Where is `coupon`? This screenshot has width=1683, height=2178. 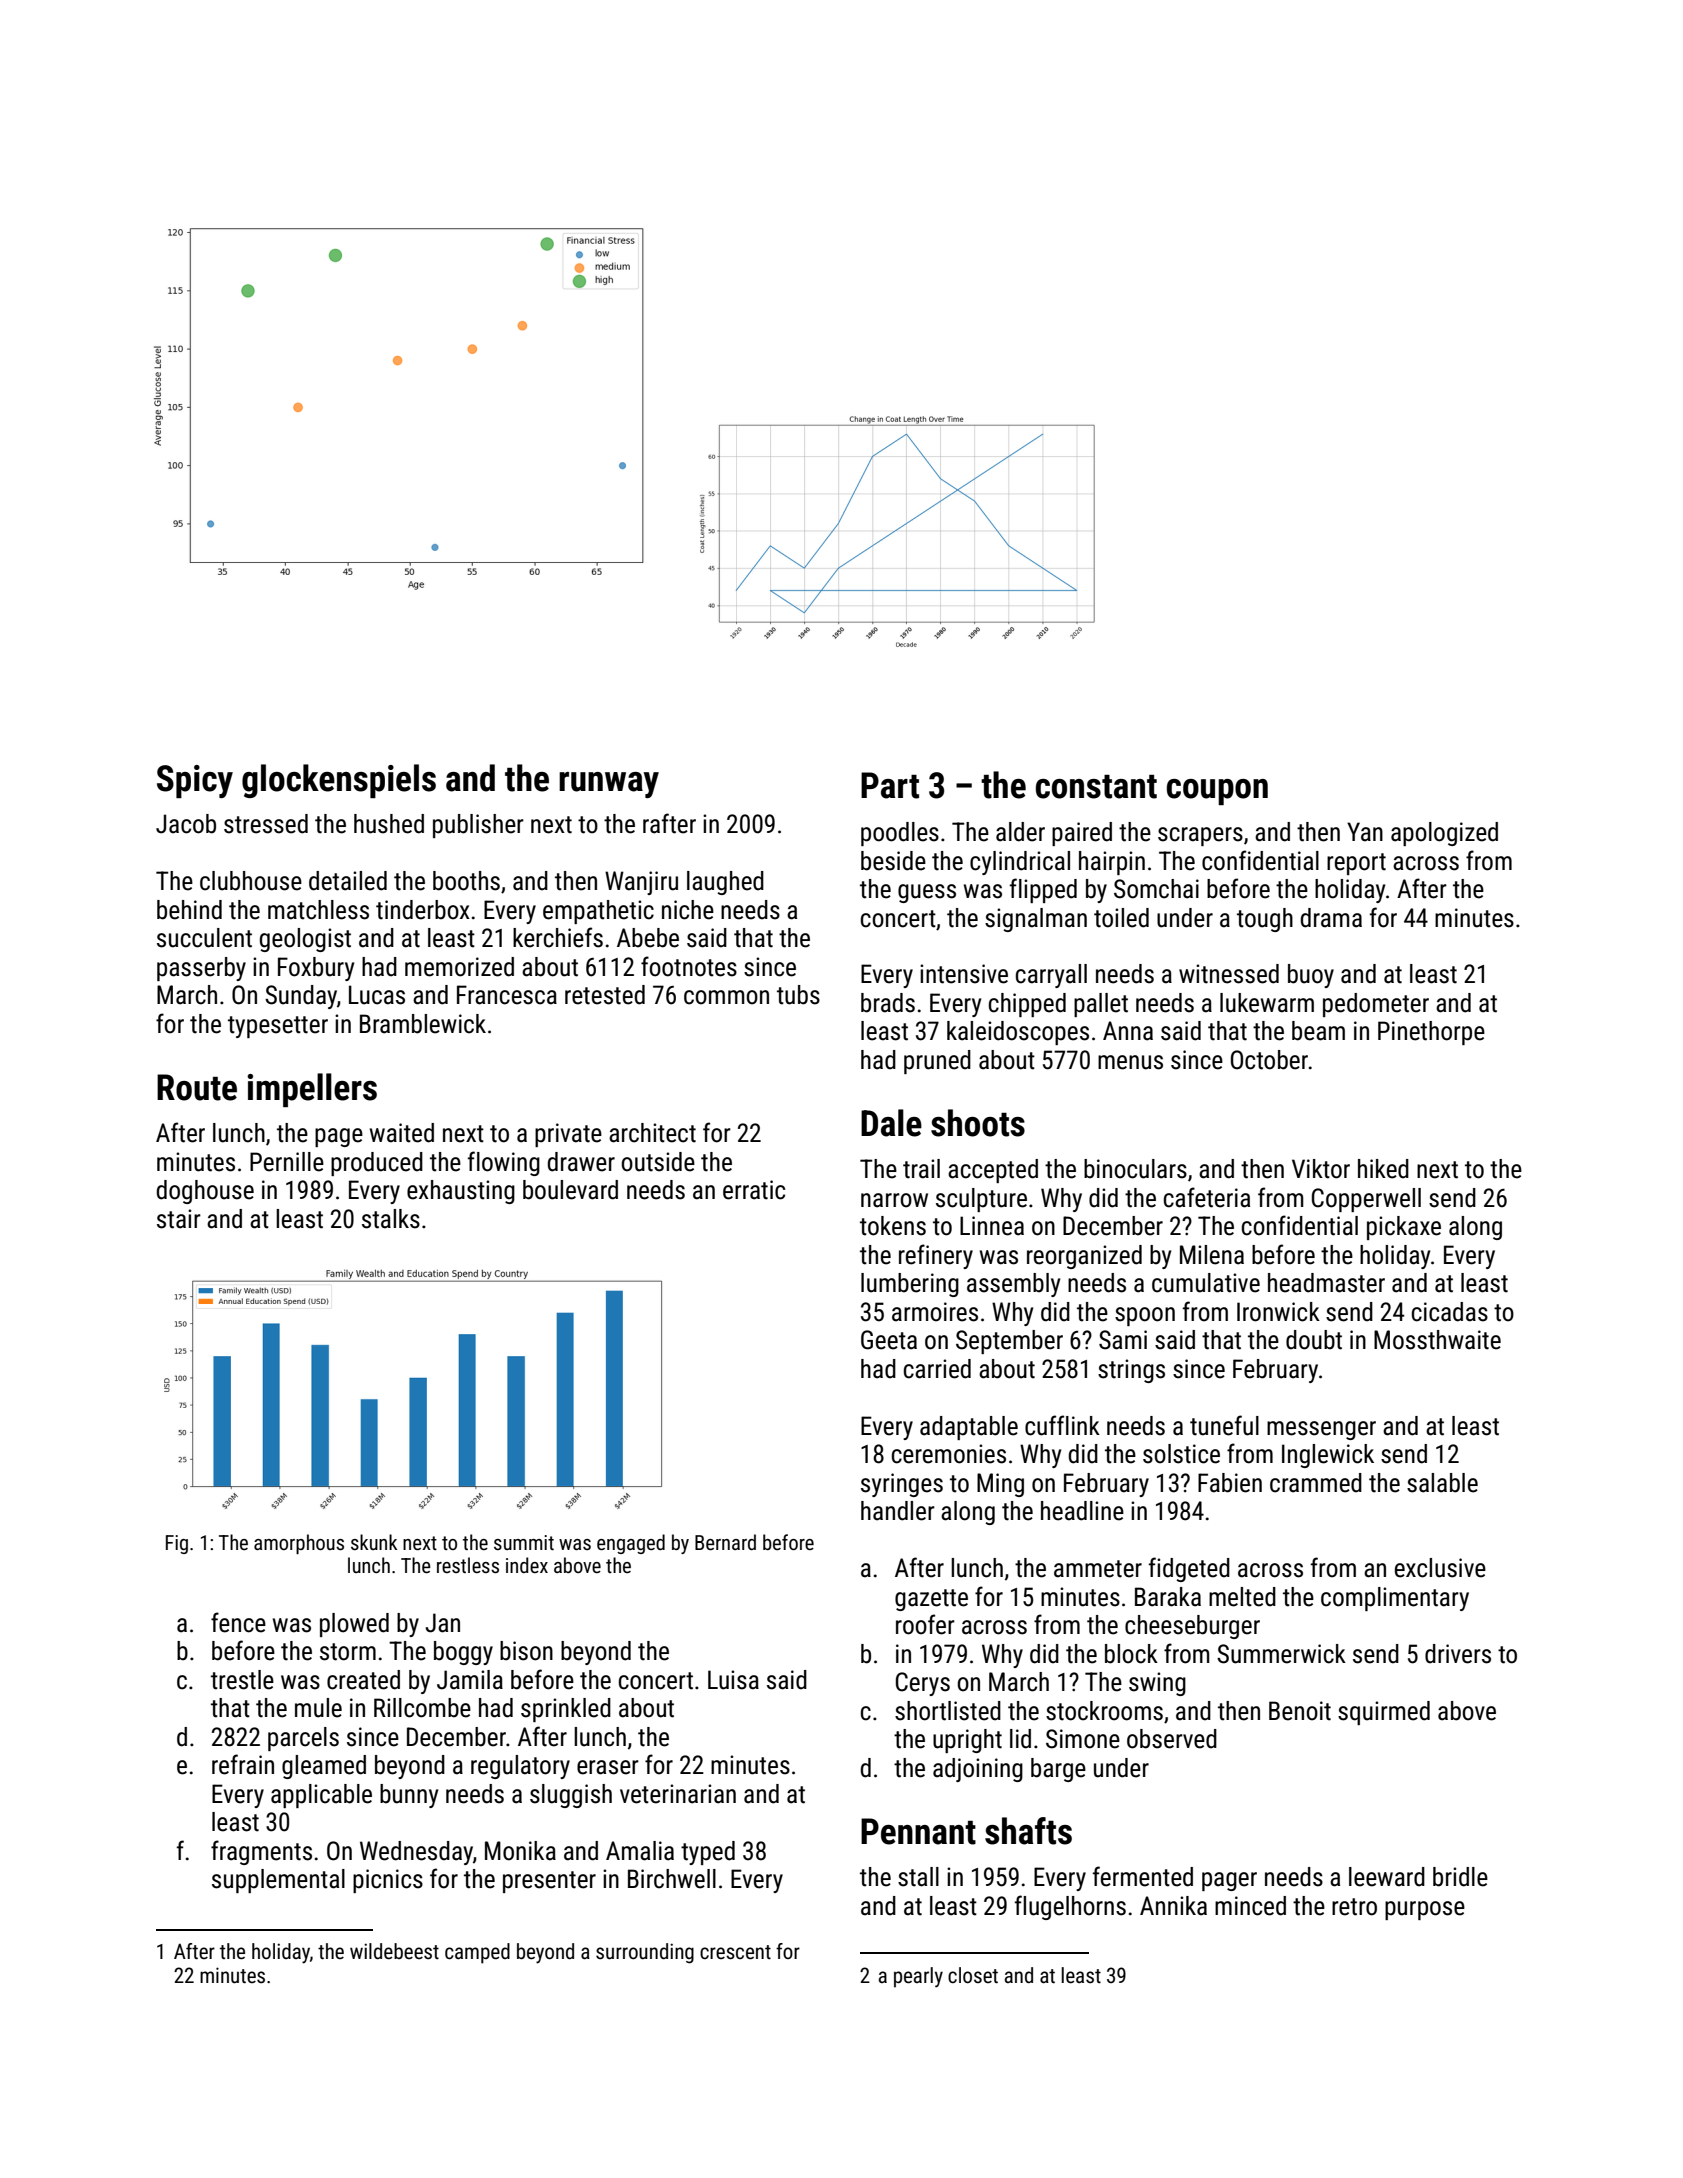 coupon is located at coordinates (1217, 792).
